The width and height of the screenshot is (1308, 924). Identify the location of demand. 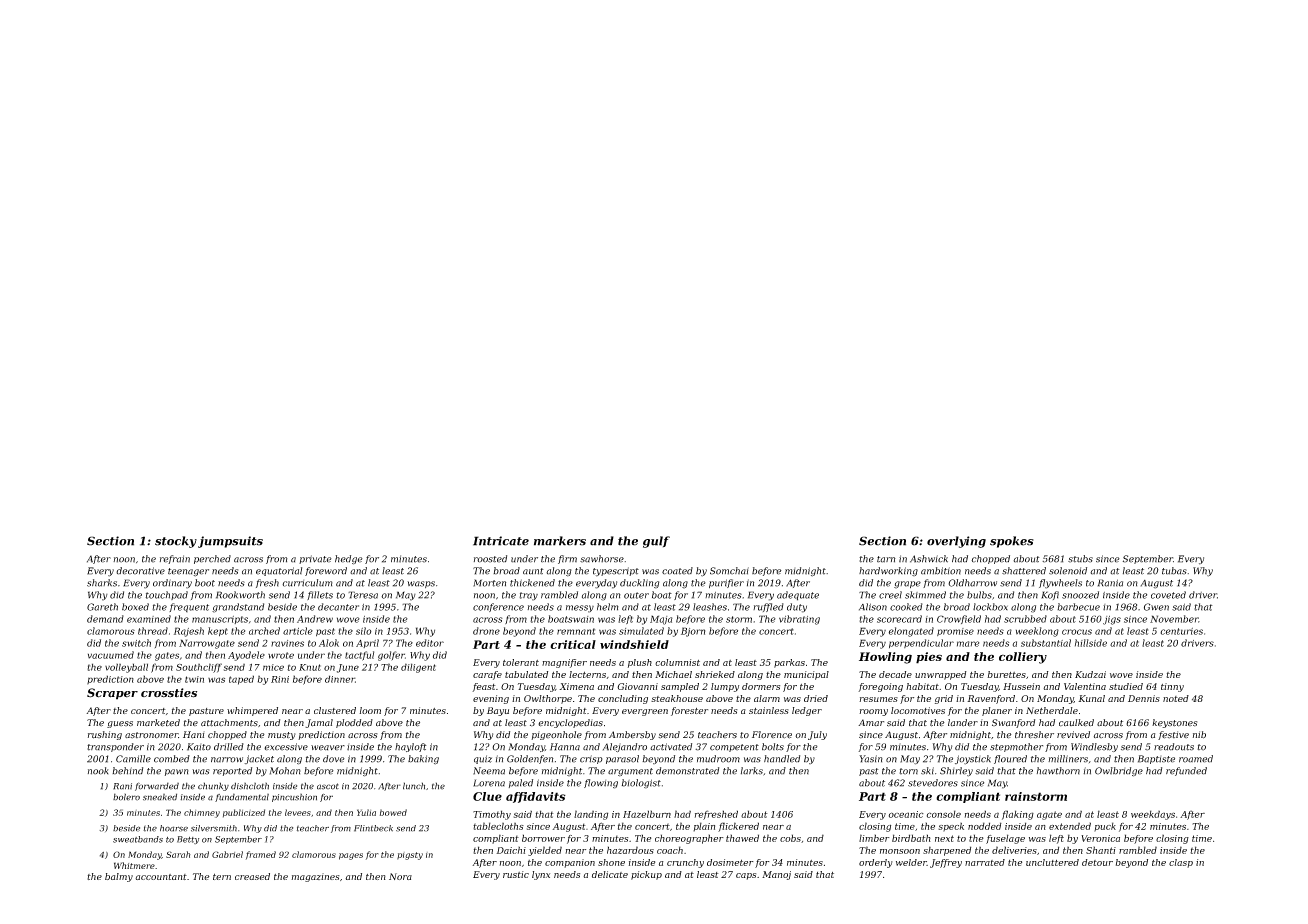
(105, 619).
